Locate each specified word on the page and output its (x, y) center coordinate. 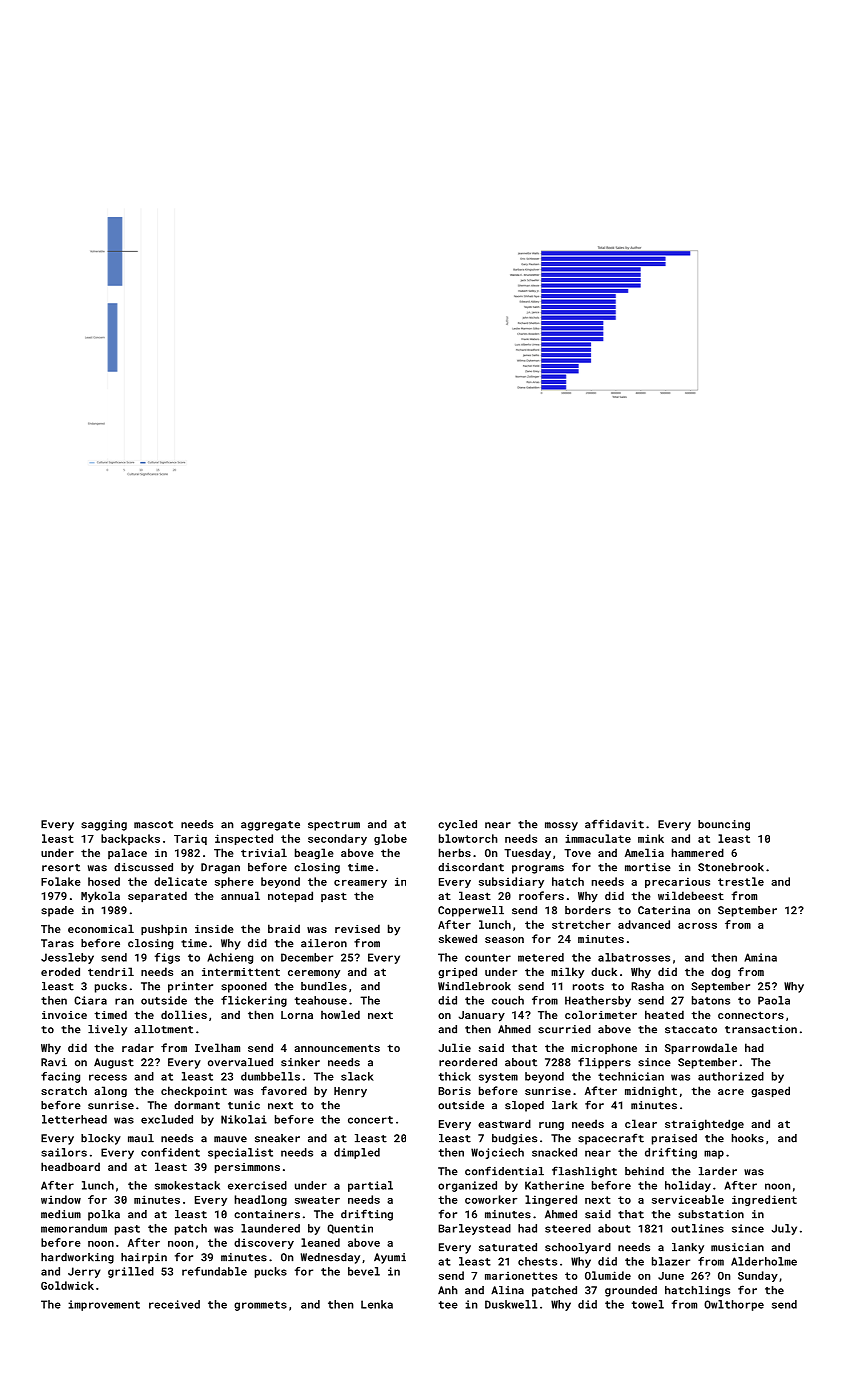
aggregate (270, 826)
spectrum (334, 826)
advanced (644, 924)
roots (588, 987)
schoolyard (578, 1248)
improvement (104, 1305)
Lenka (377, 1304)
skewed (458, 938)
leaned (320, 1242)
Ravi (54, 1062)
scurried (564, 1029)
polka (104, 1215)
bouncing (724, 825)
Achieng (230, 958)
